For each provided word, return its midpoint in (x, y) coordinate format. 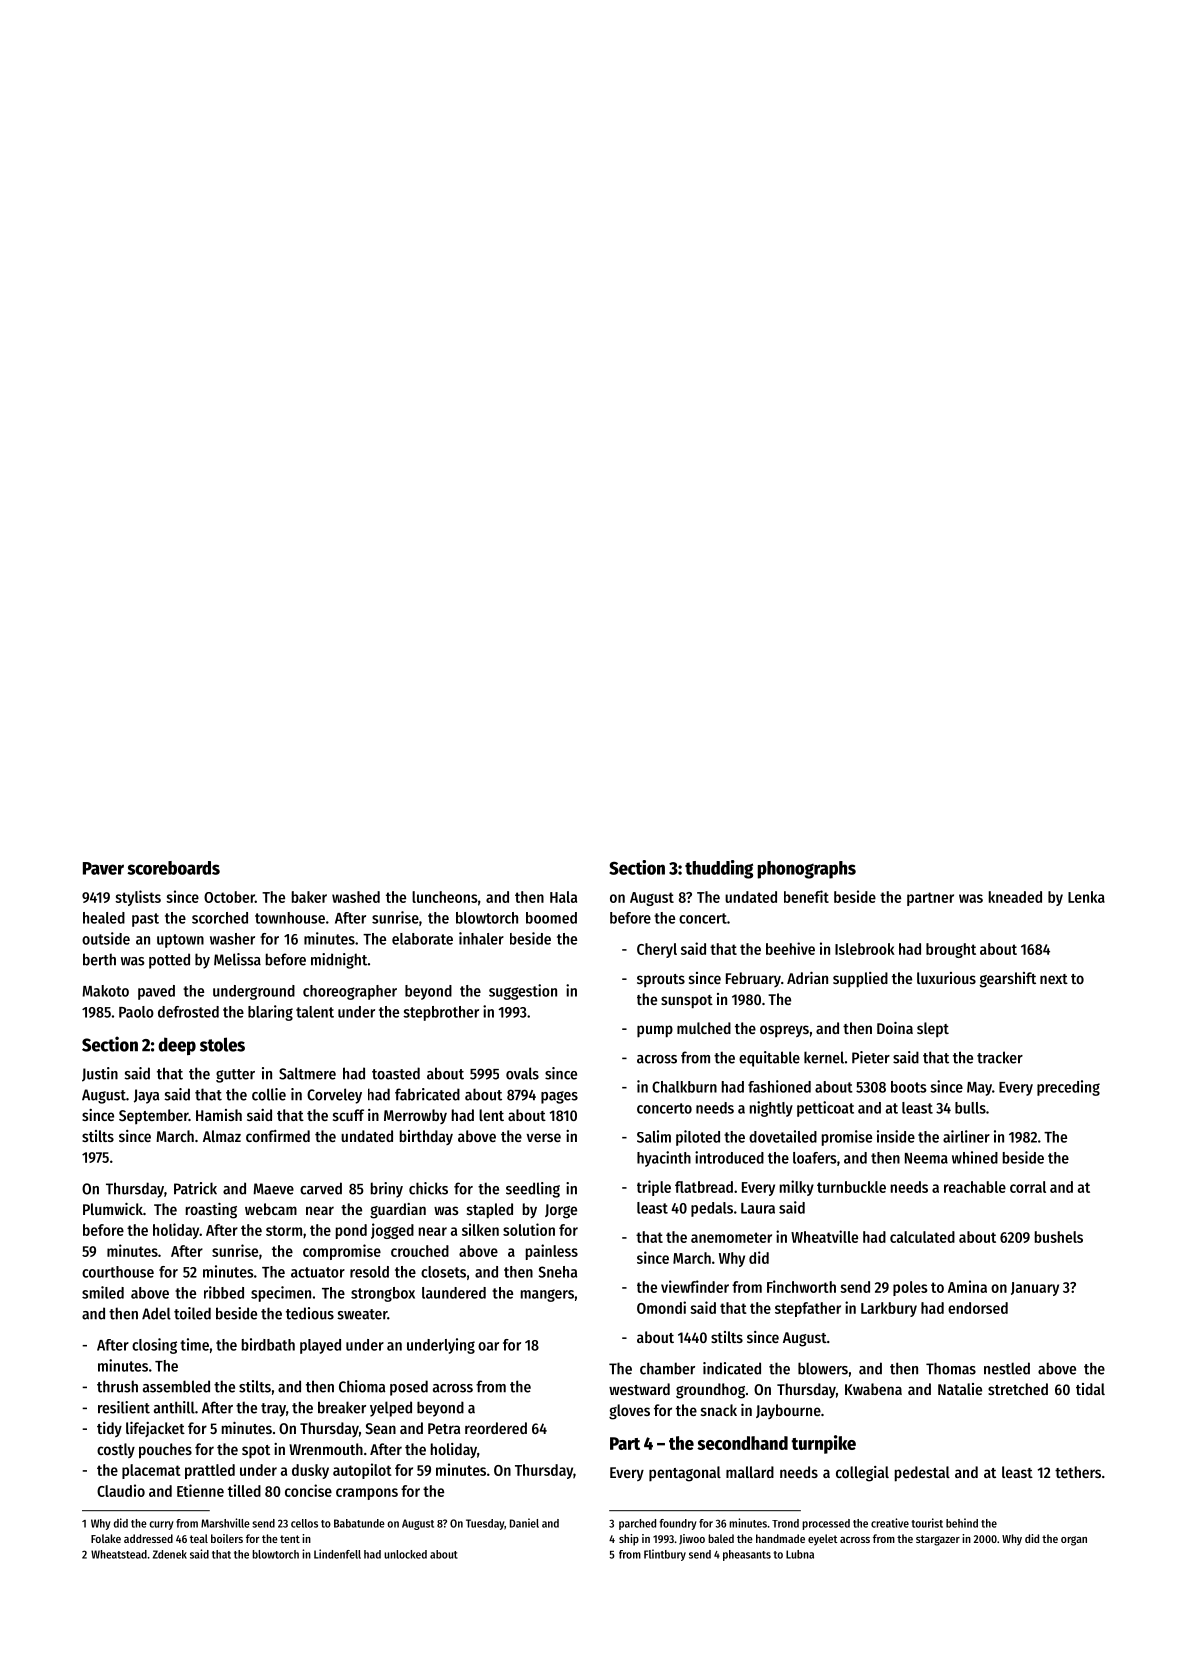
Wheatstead (119, 1554)
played (320, 1346)
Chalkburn (684, 1087)
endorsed (978, 1308)
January (1035, 1289)
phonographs (807, 870)
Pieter (871, 1057)
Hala (563, 897)
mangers (547, 1295)
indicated (732, 1368)
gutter (235, 1076)
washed (356, 897)
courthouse (118, 1272)
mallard (750, 1472)
